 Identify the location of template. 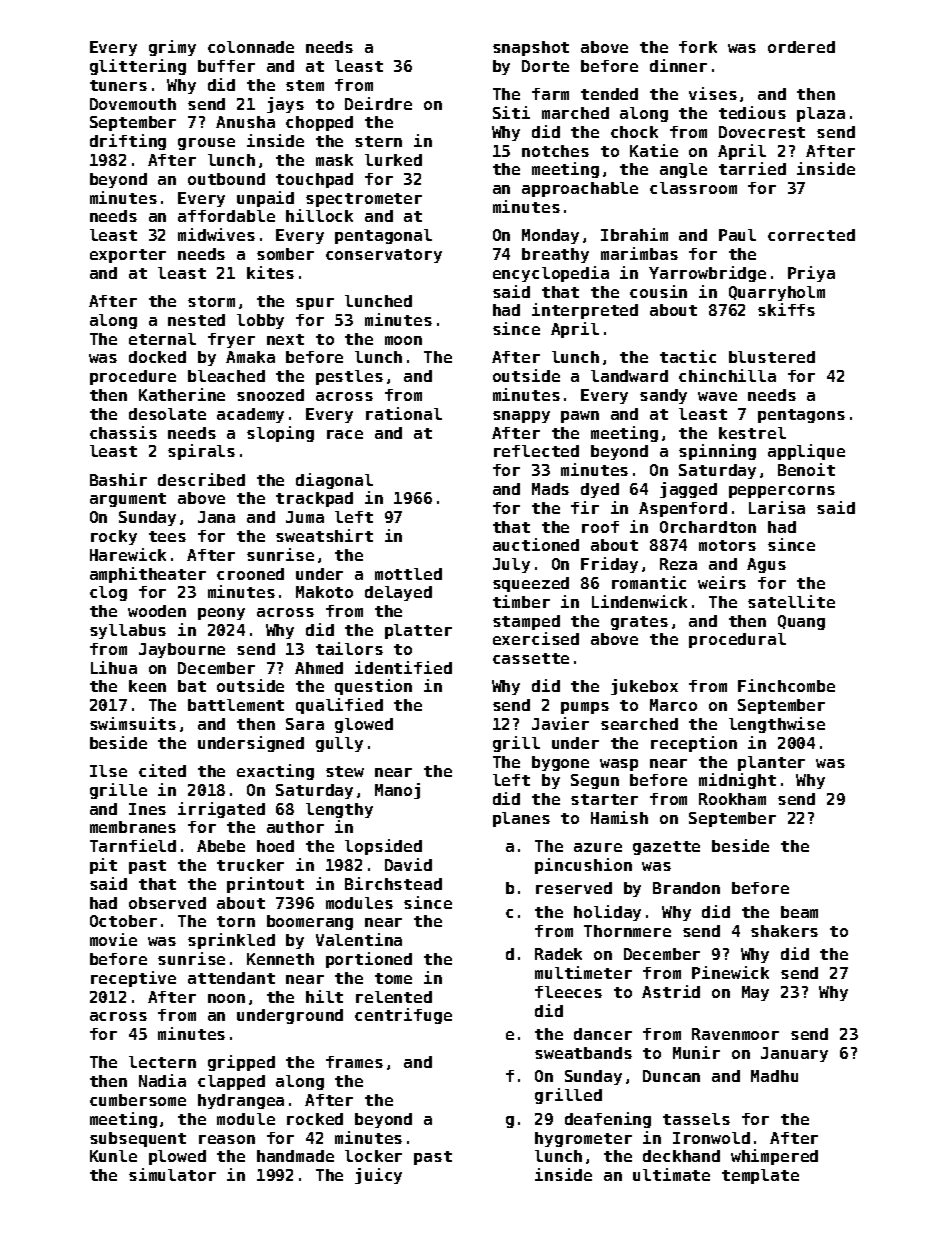
(760, 1176).
